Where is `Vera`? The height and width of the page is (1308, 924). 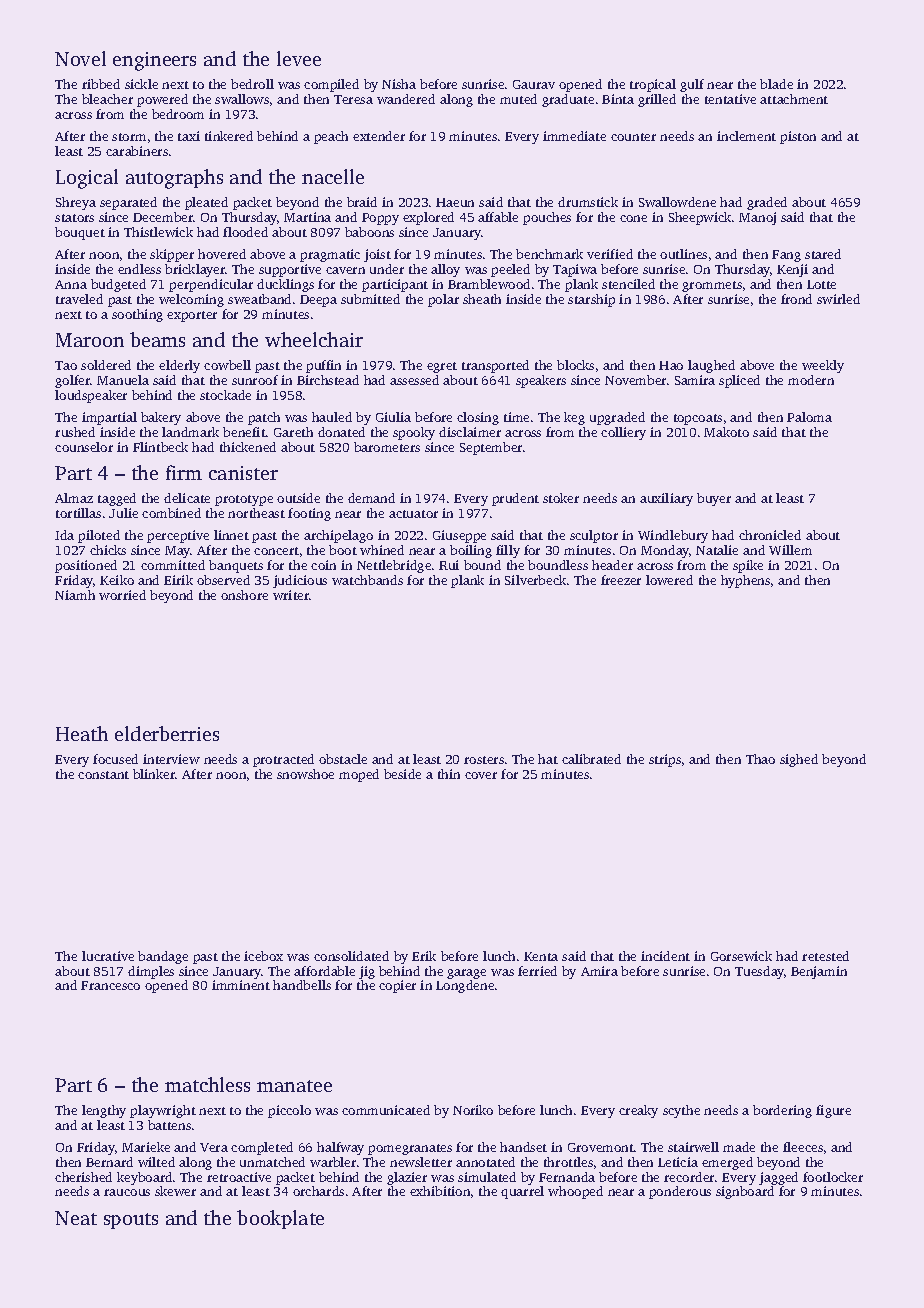 Vera is located at coordinates (214, 1147).
